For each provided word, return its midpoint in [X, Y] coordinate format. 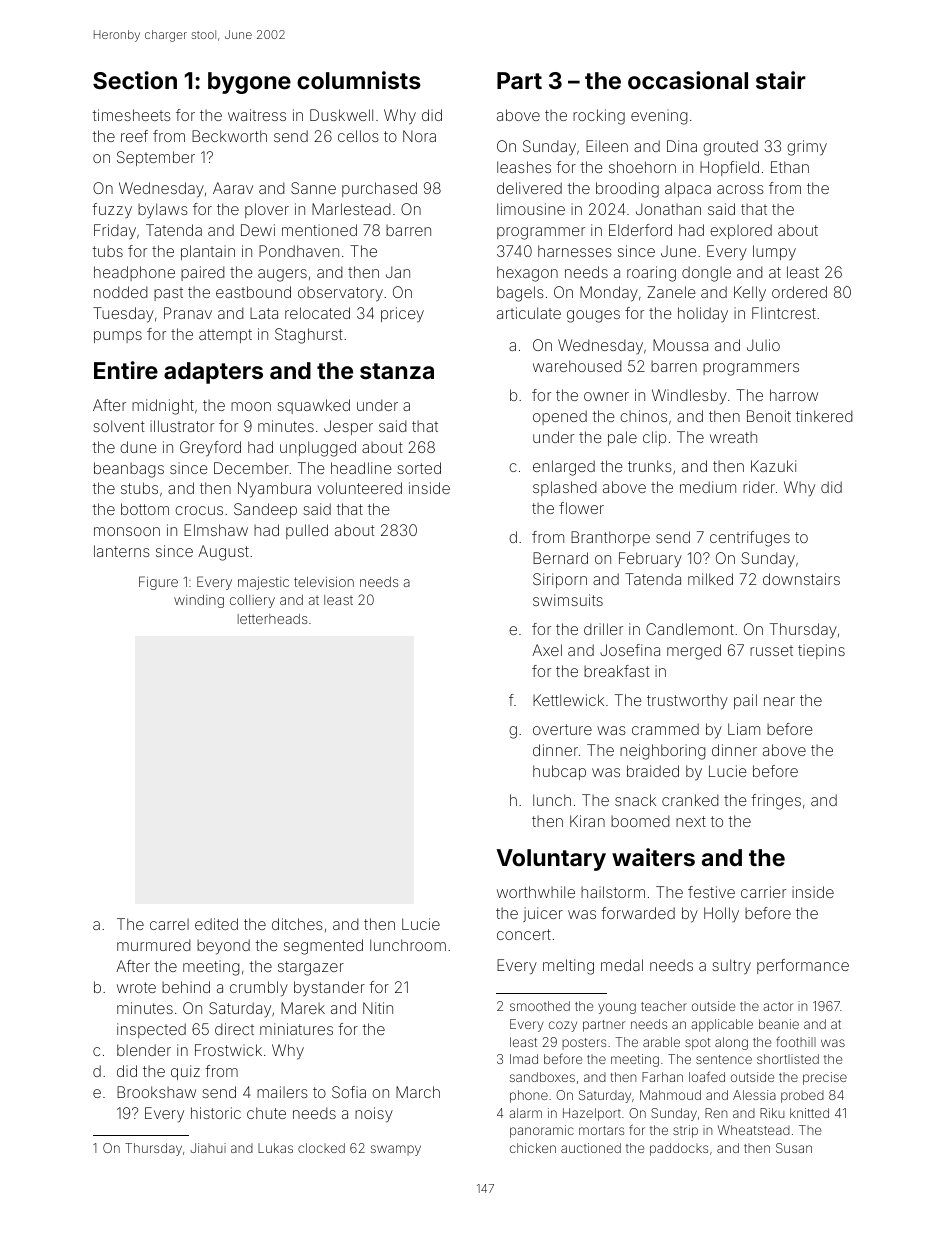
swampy [396, 1150]
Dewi [258, 230]
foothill [796, 1041]
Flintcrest [784, 313]
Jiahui [208, 1148]
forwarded [638, 913]
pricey [402, 315]
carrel [169, 924]
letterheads [272, 619]
